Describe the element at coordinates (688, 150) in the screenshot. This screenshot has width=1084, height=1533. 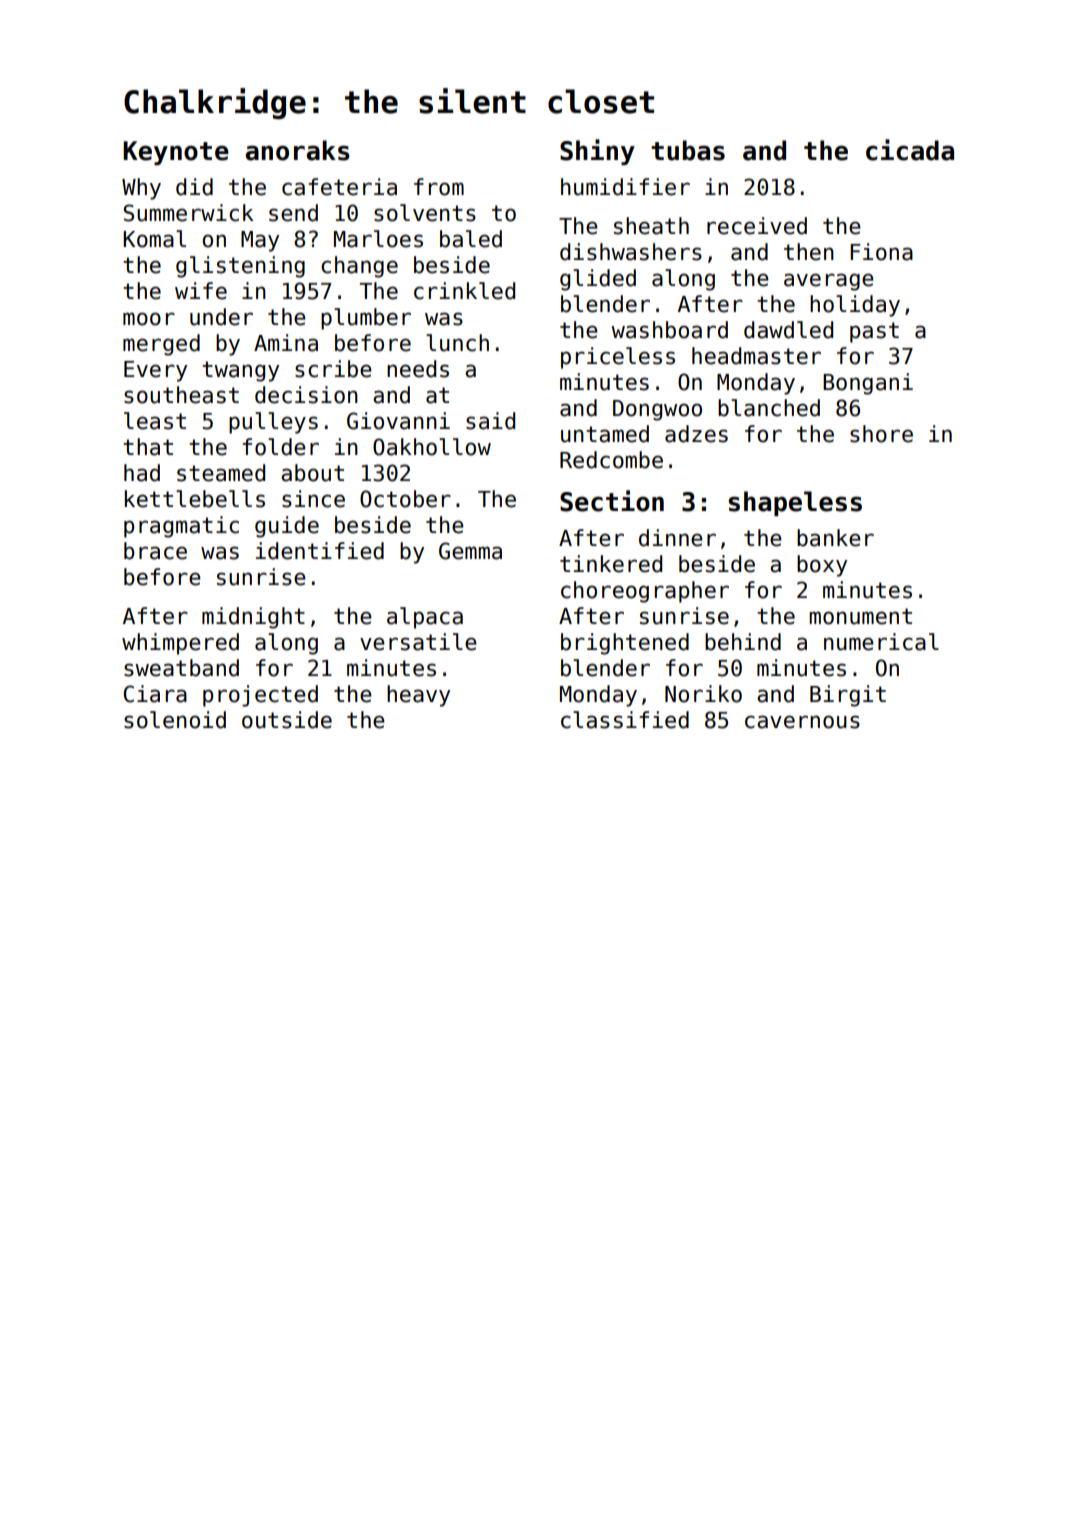
I see `tubas` at that location.
